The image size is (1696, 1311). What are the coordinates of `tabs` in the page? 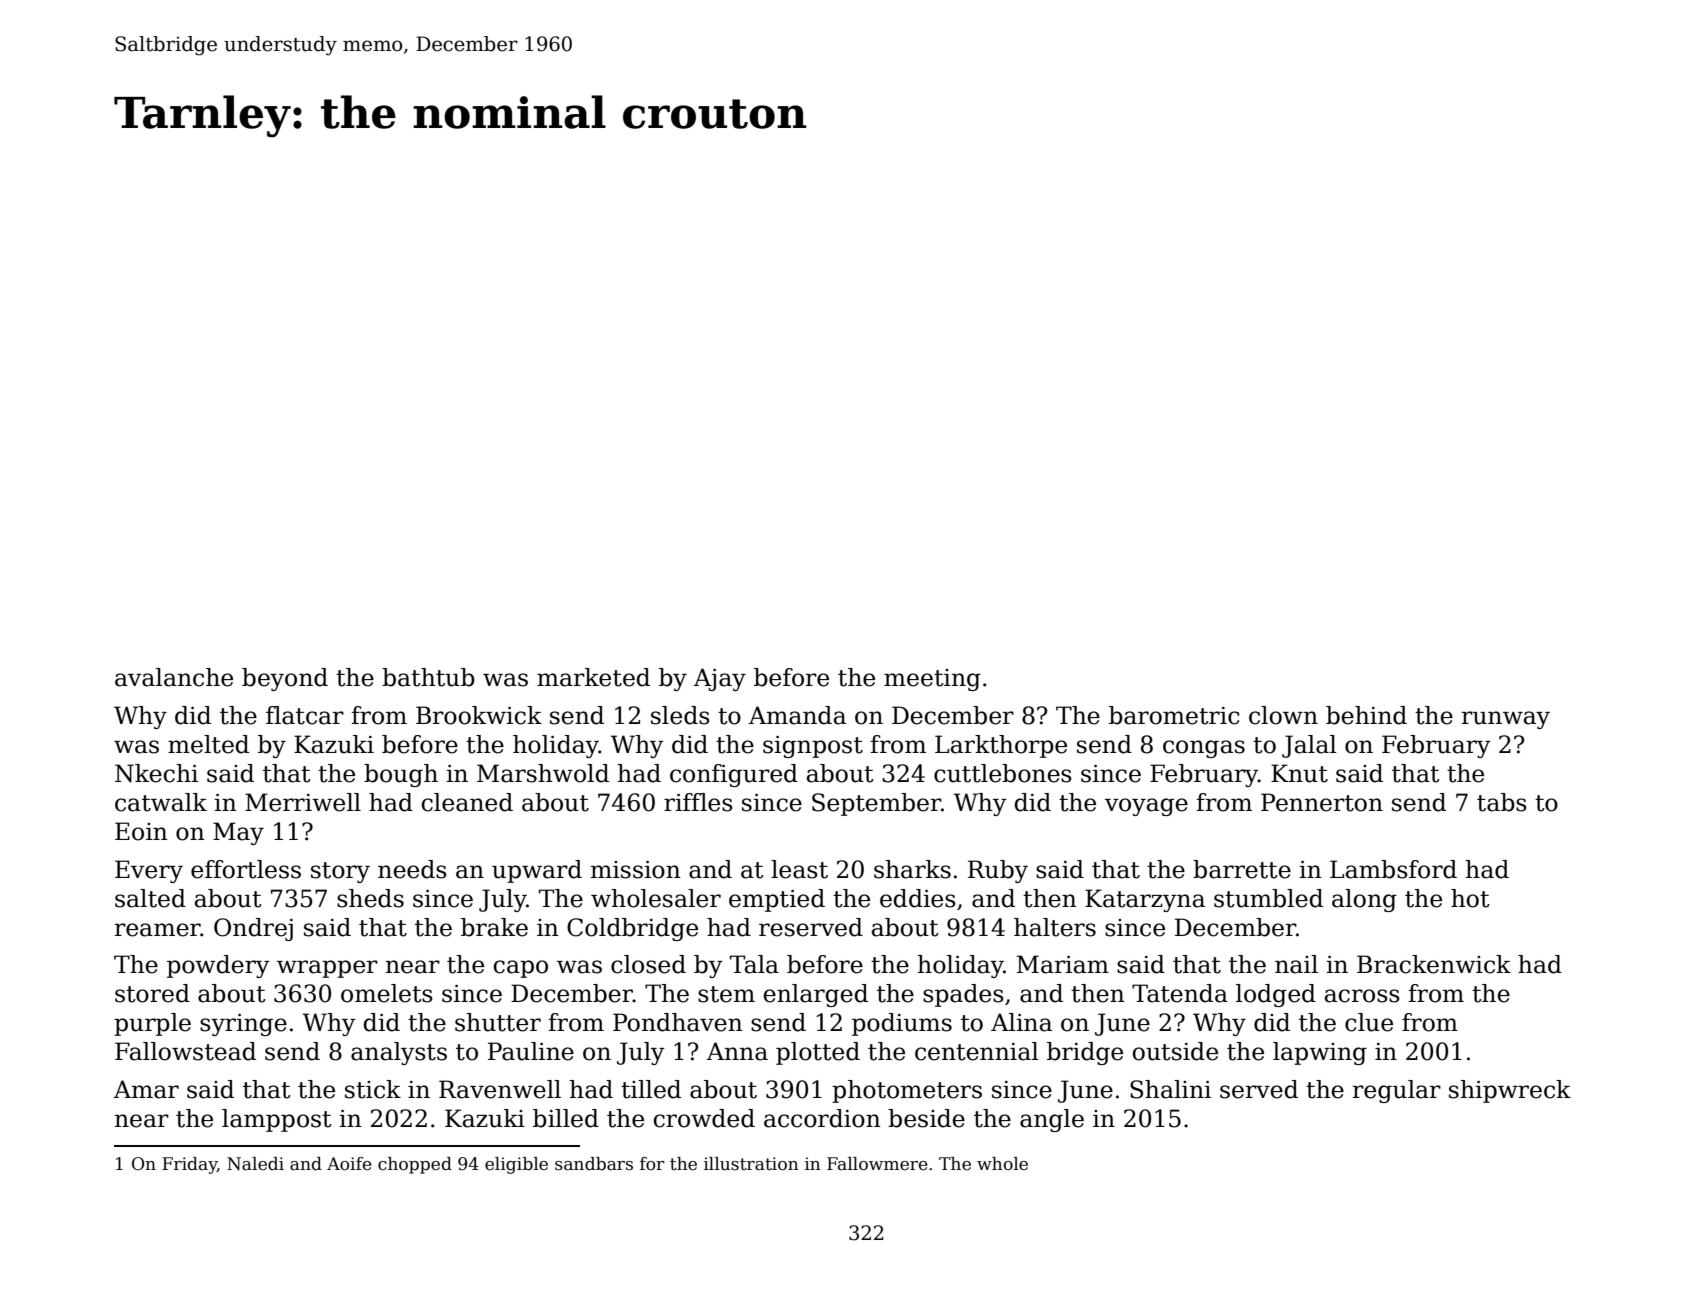 It's located at (1502, 802).
